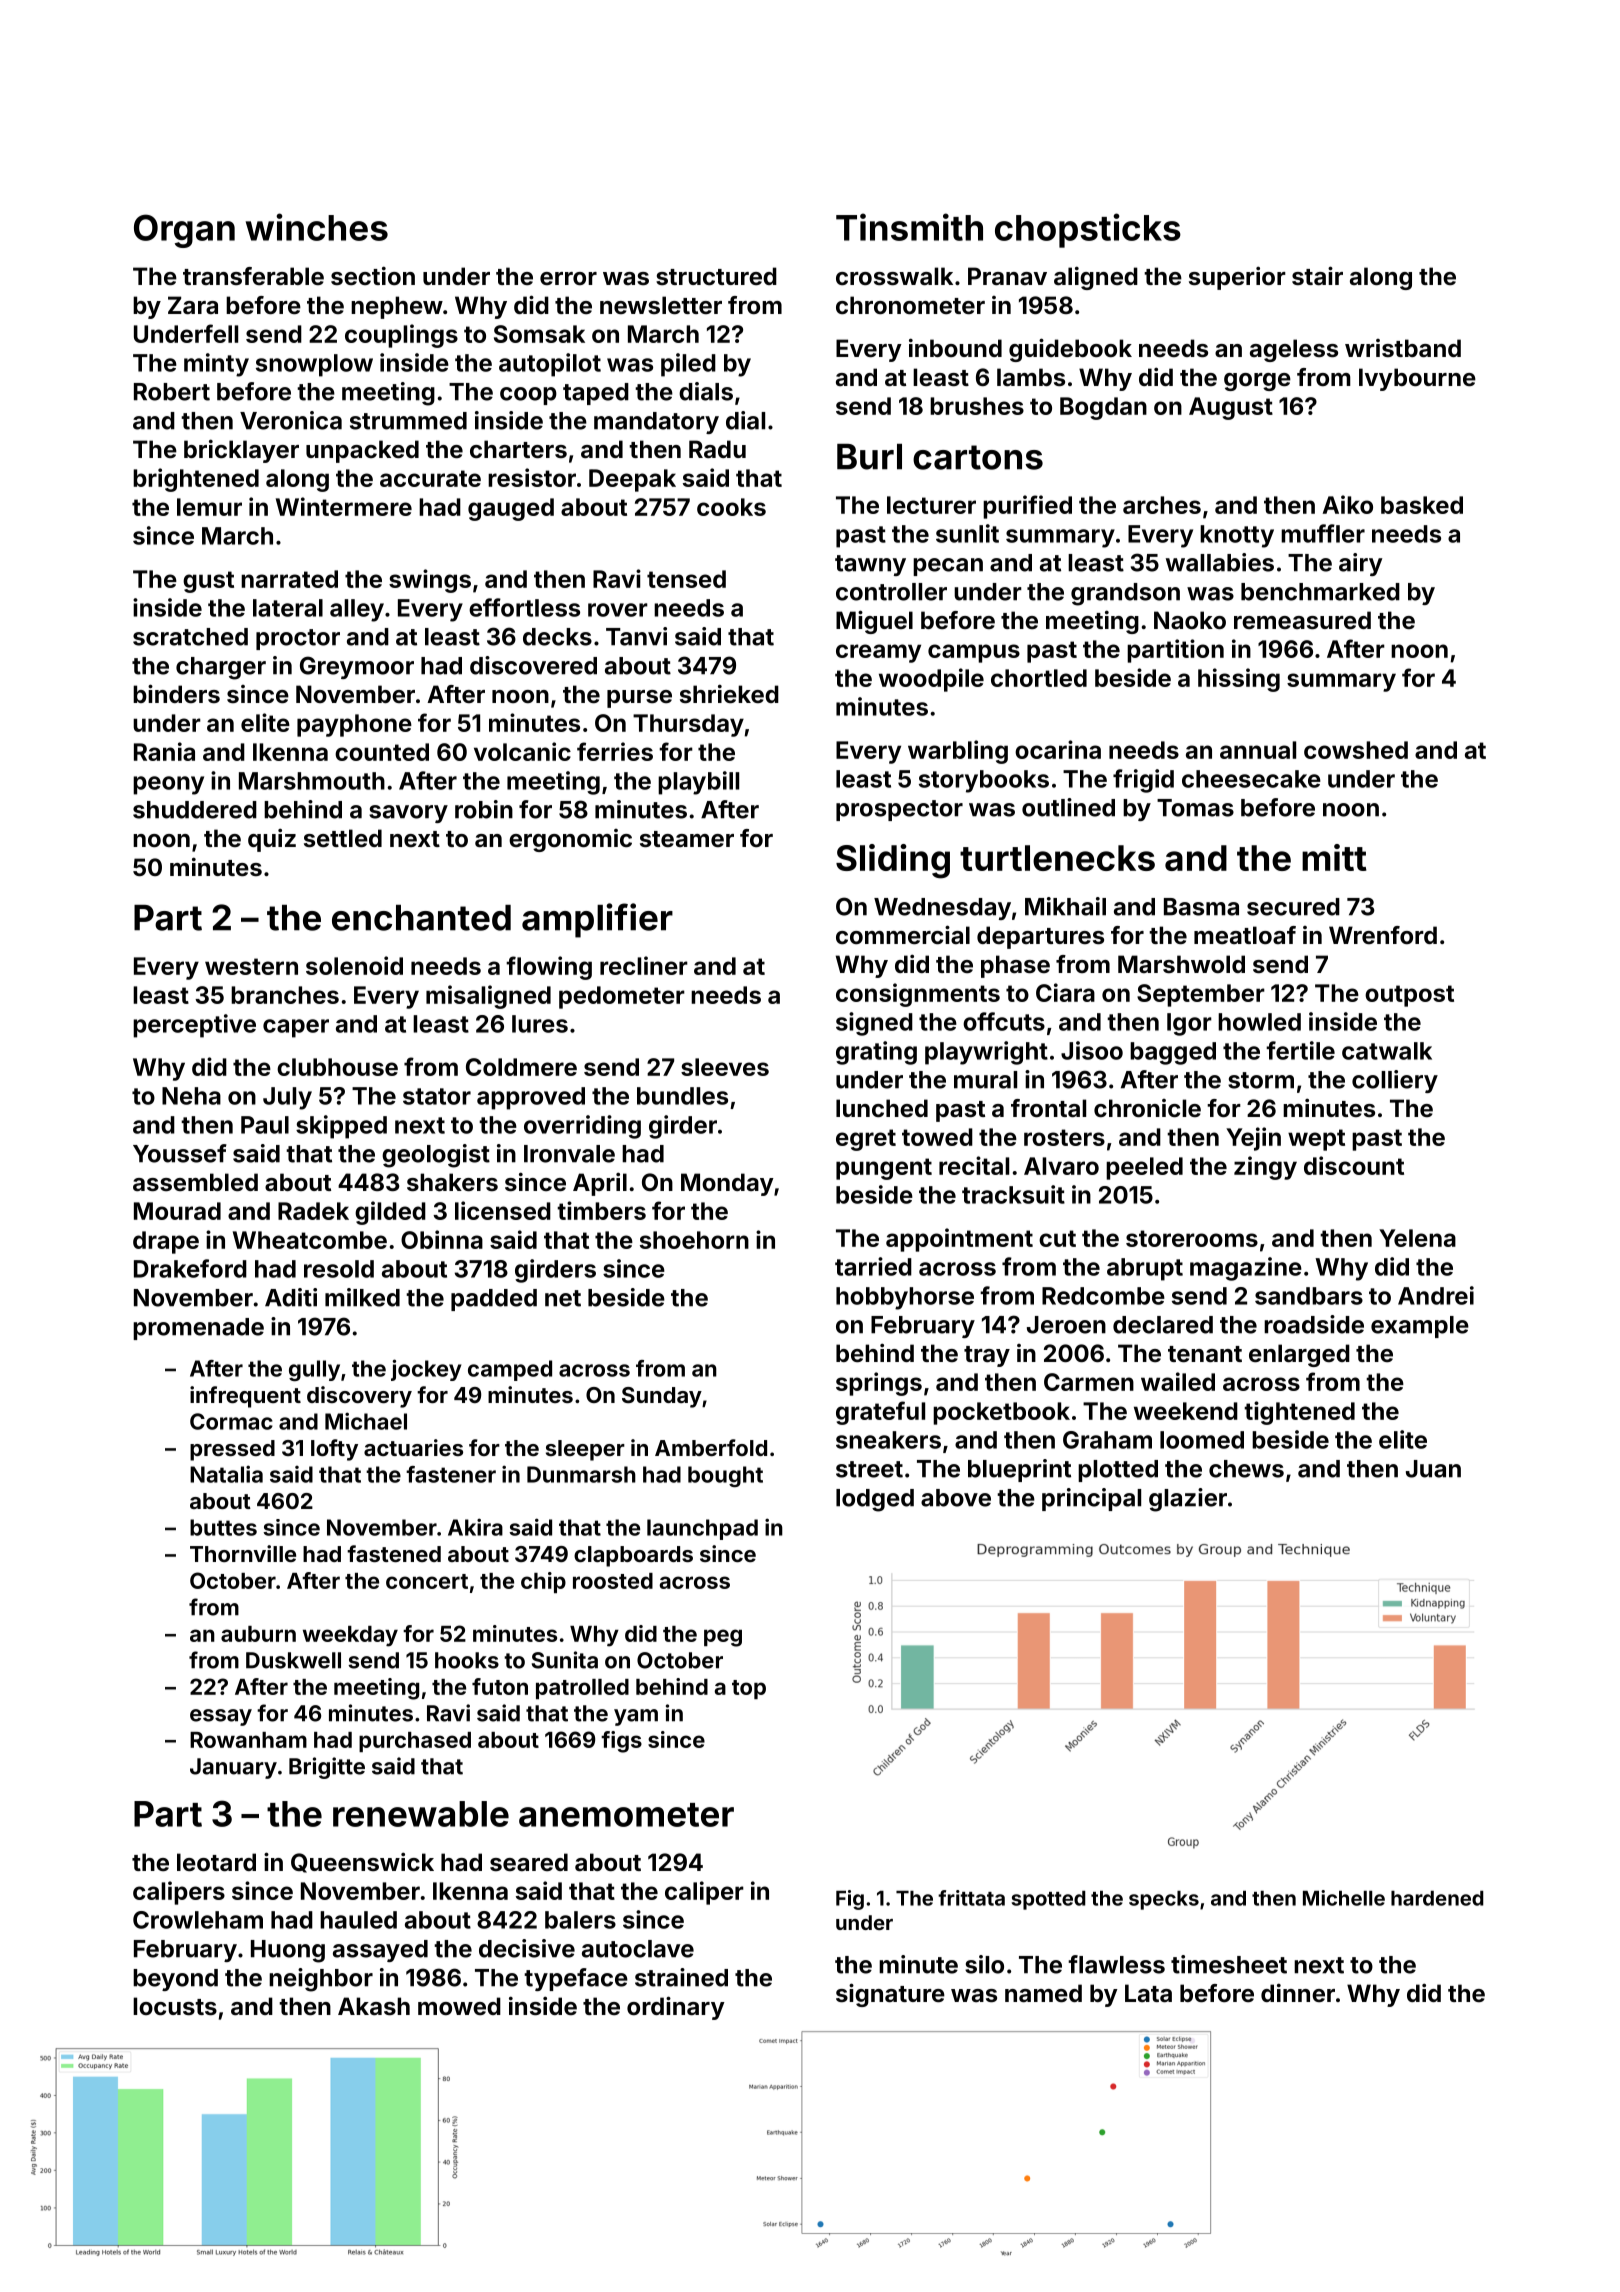 The height and width of the screenshot is (2292, 1620). I want to click on gorge, so click(1257, 382).
